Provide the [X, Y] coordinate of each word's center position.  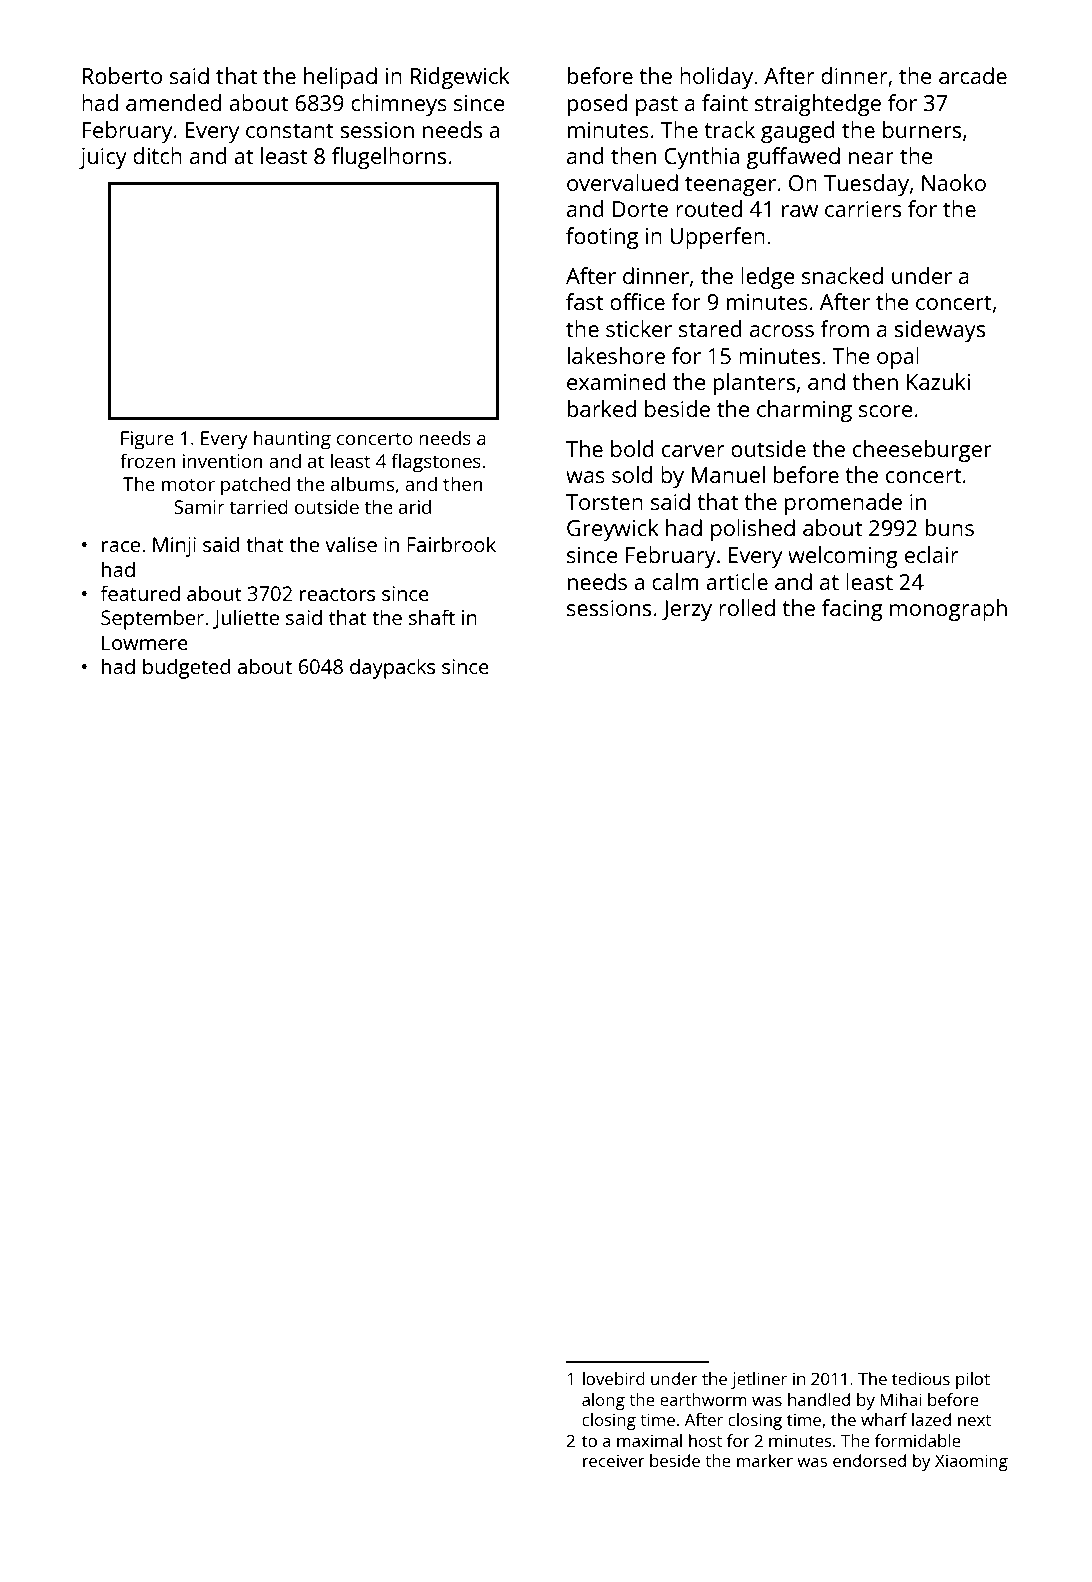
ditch [157, 155]
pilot [973, 1380]
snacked [842, 275]
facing [852, 610]
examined [616, 381]
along [603, 1401]
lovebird [614, 1378]
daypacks [392, 668]
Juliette [246, 619]
